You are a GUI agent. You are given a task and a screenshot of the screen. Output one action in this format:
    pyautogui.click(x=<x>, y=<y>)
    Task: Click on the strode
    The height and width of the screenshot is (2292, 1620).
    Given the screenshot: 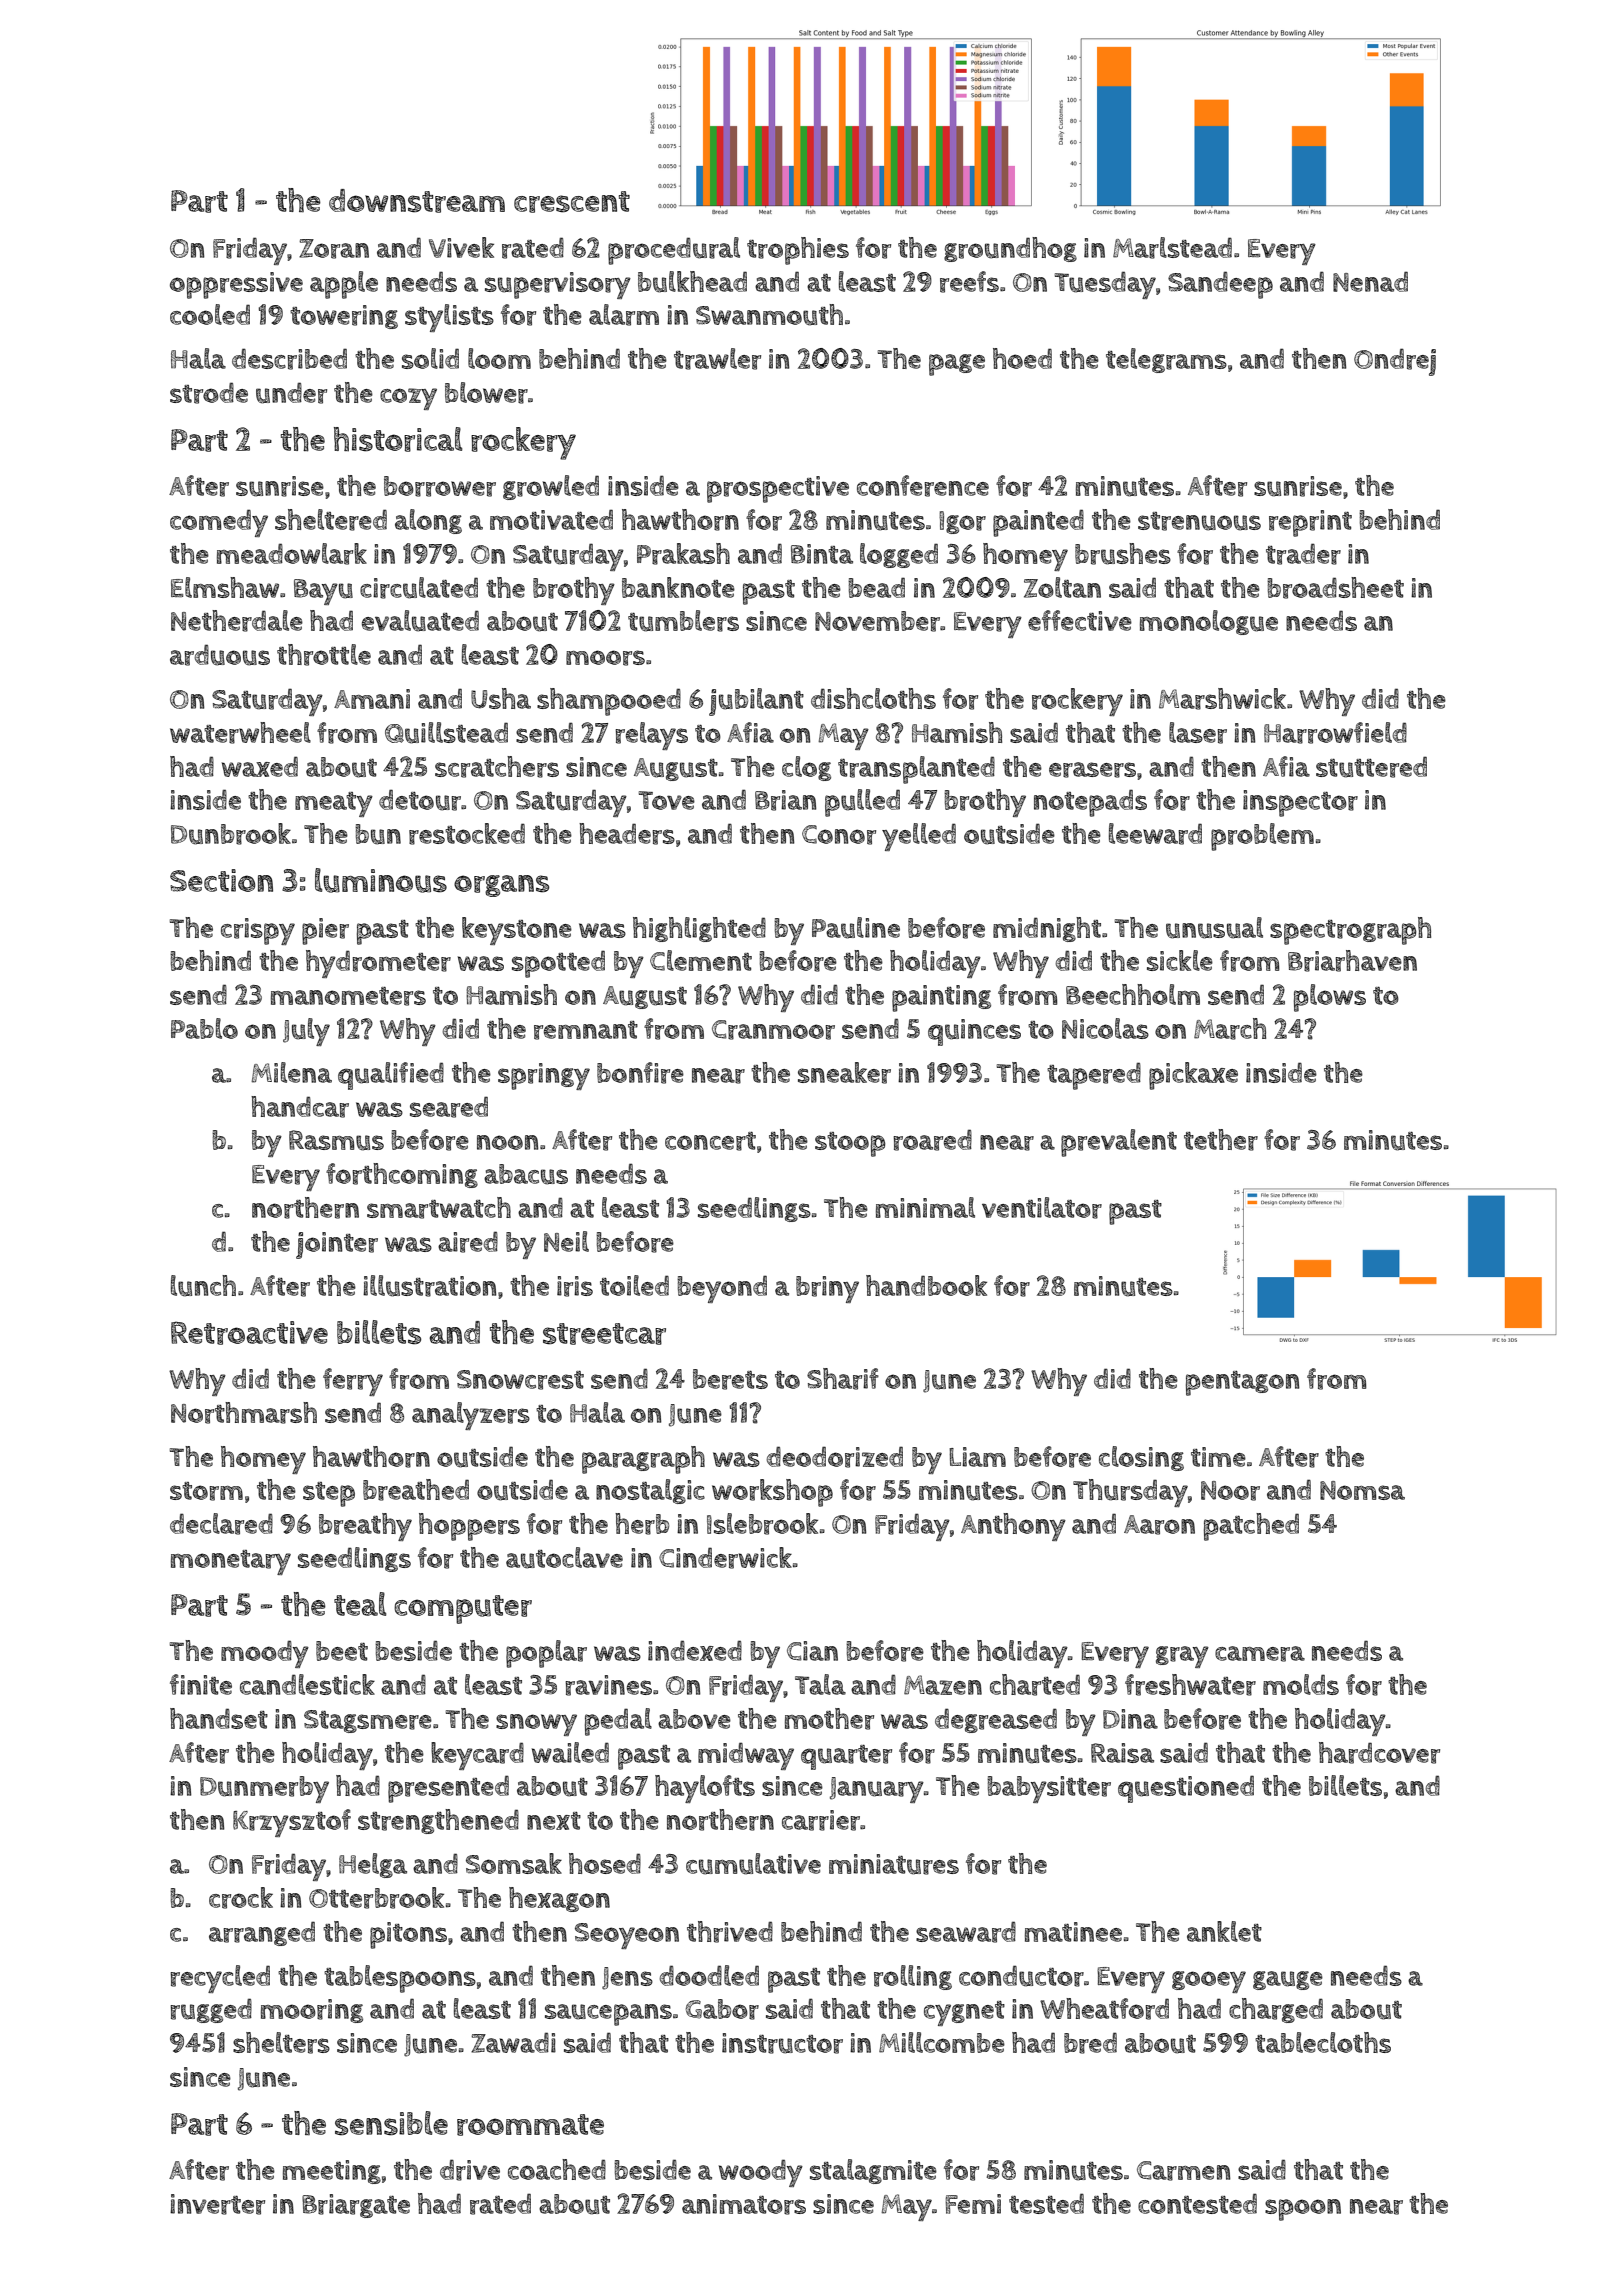 What is the action you would take?
    pyautogui.click(x=209, y=393)
